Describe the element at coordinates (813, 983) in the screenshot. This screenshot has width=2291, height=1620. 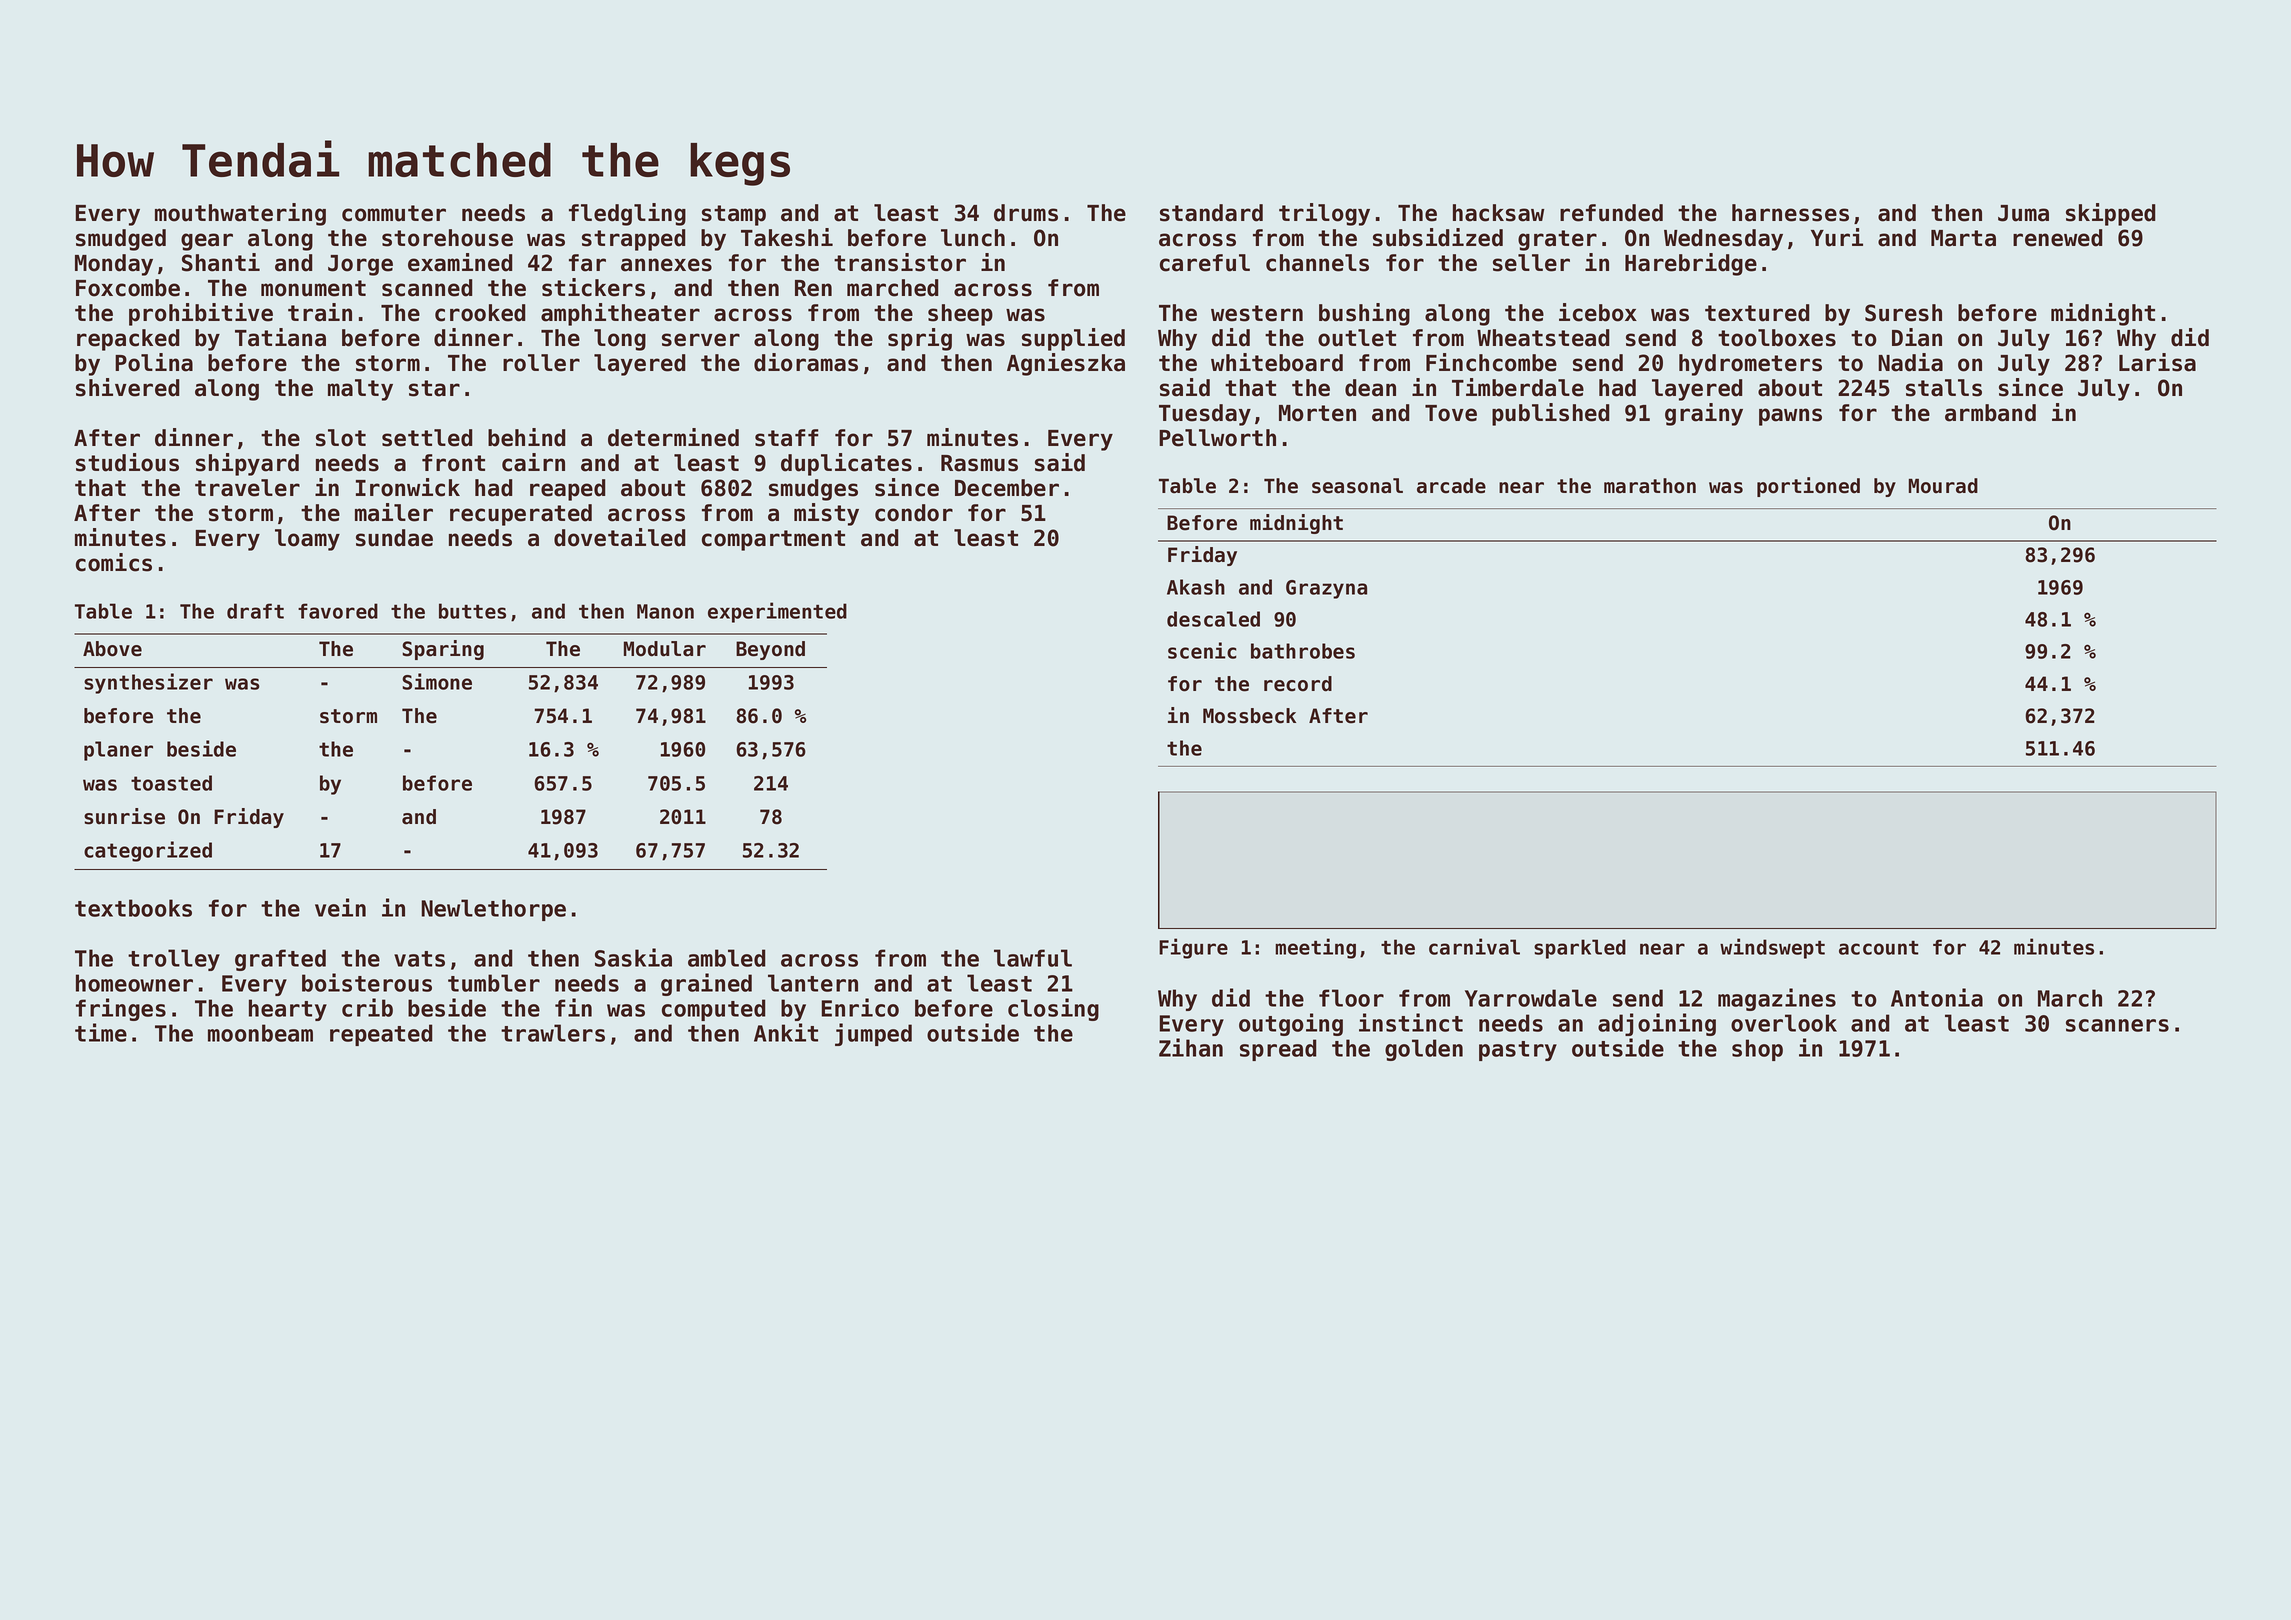
I see `lantern` at that location.
